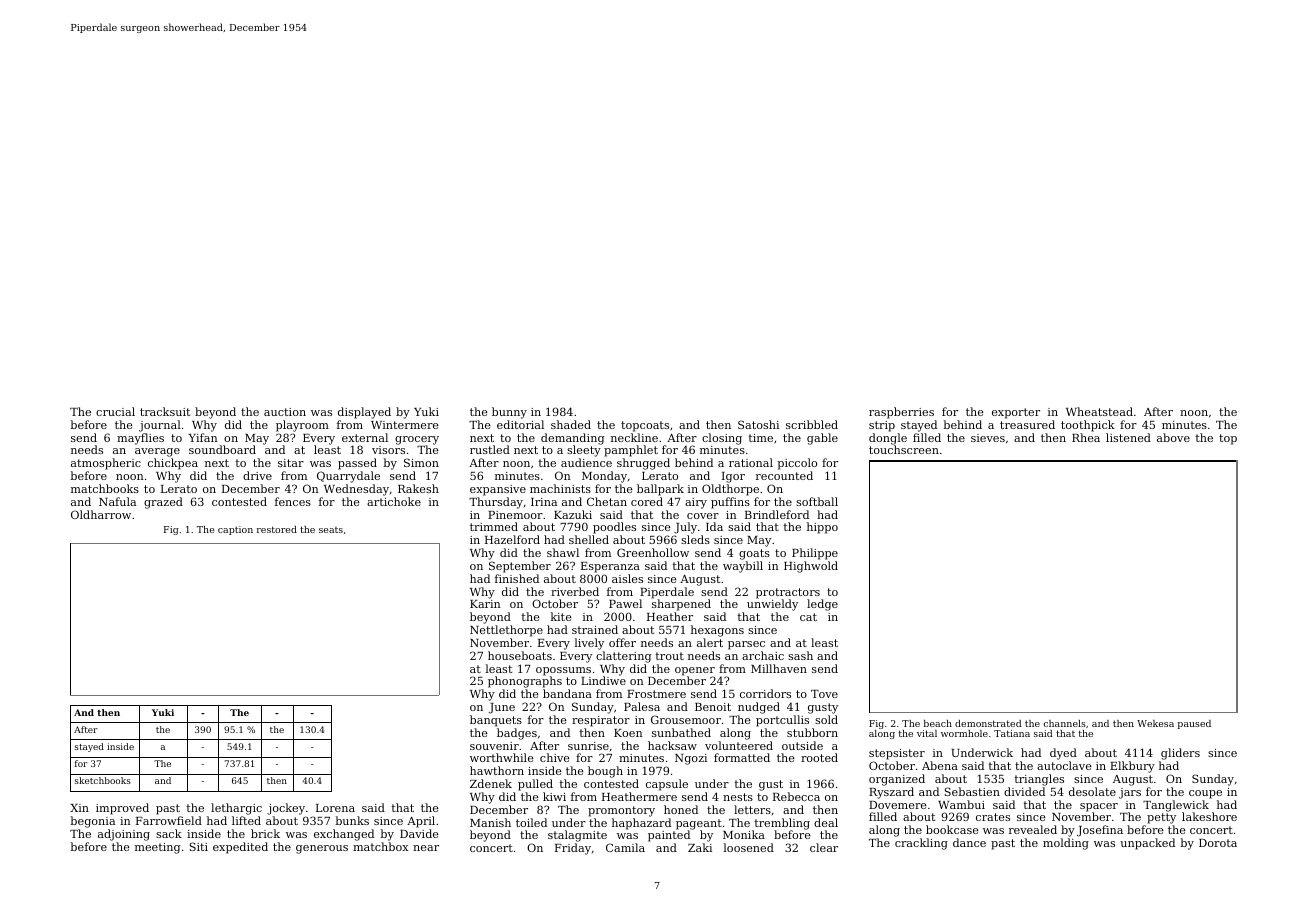 This page has height=924, width=1308. What do you see at coordinates (506, 631) in the page?
I see `Nettlethorpe` at bounding box center [506, 631].
